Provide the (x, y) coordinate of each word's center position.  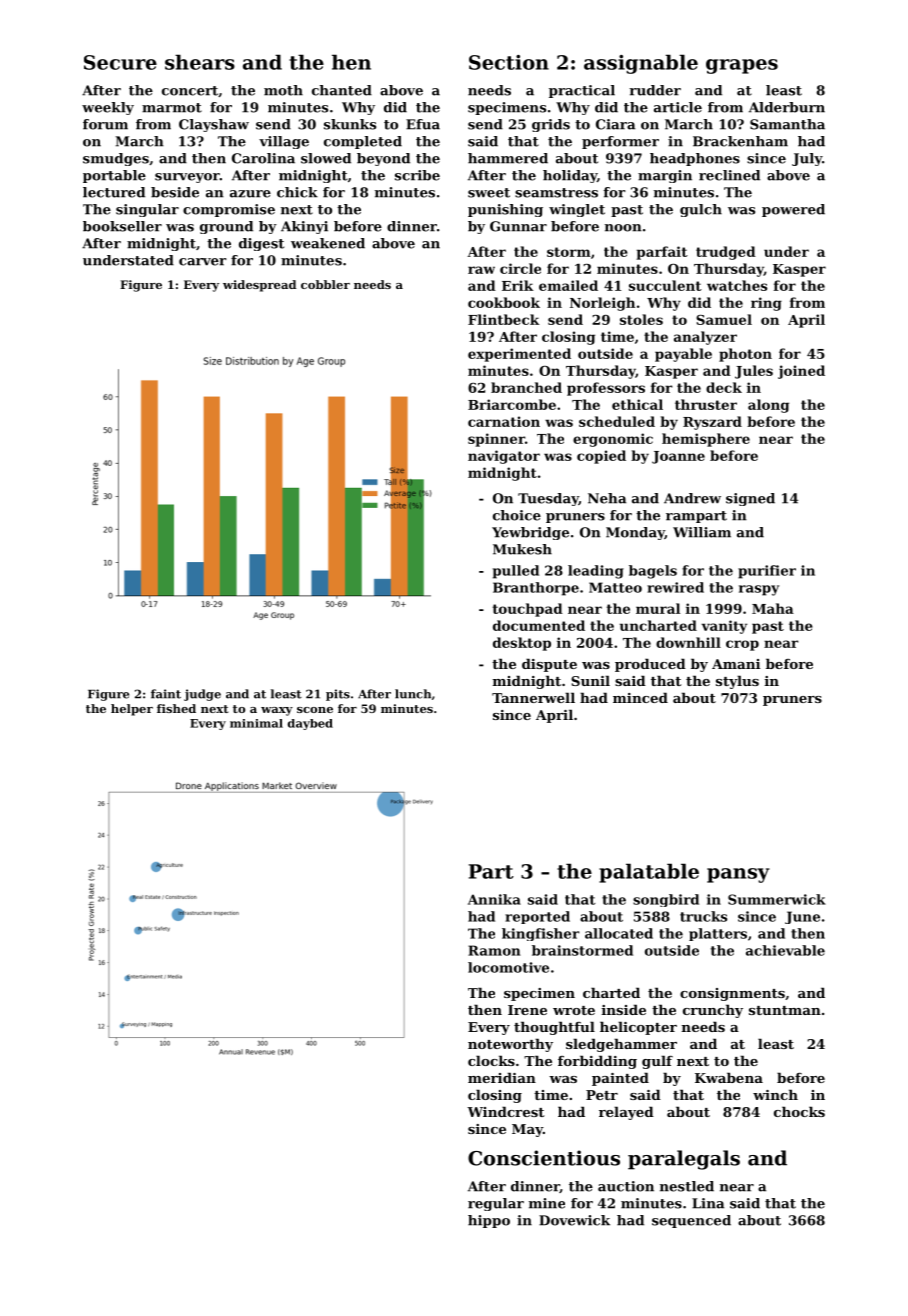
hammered (508, 158)
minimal (256, 723)
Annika (494, 899)
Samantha (787, 124)
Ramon (494, 950)
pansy (738, 875)
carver (203, 262)
